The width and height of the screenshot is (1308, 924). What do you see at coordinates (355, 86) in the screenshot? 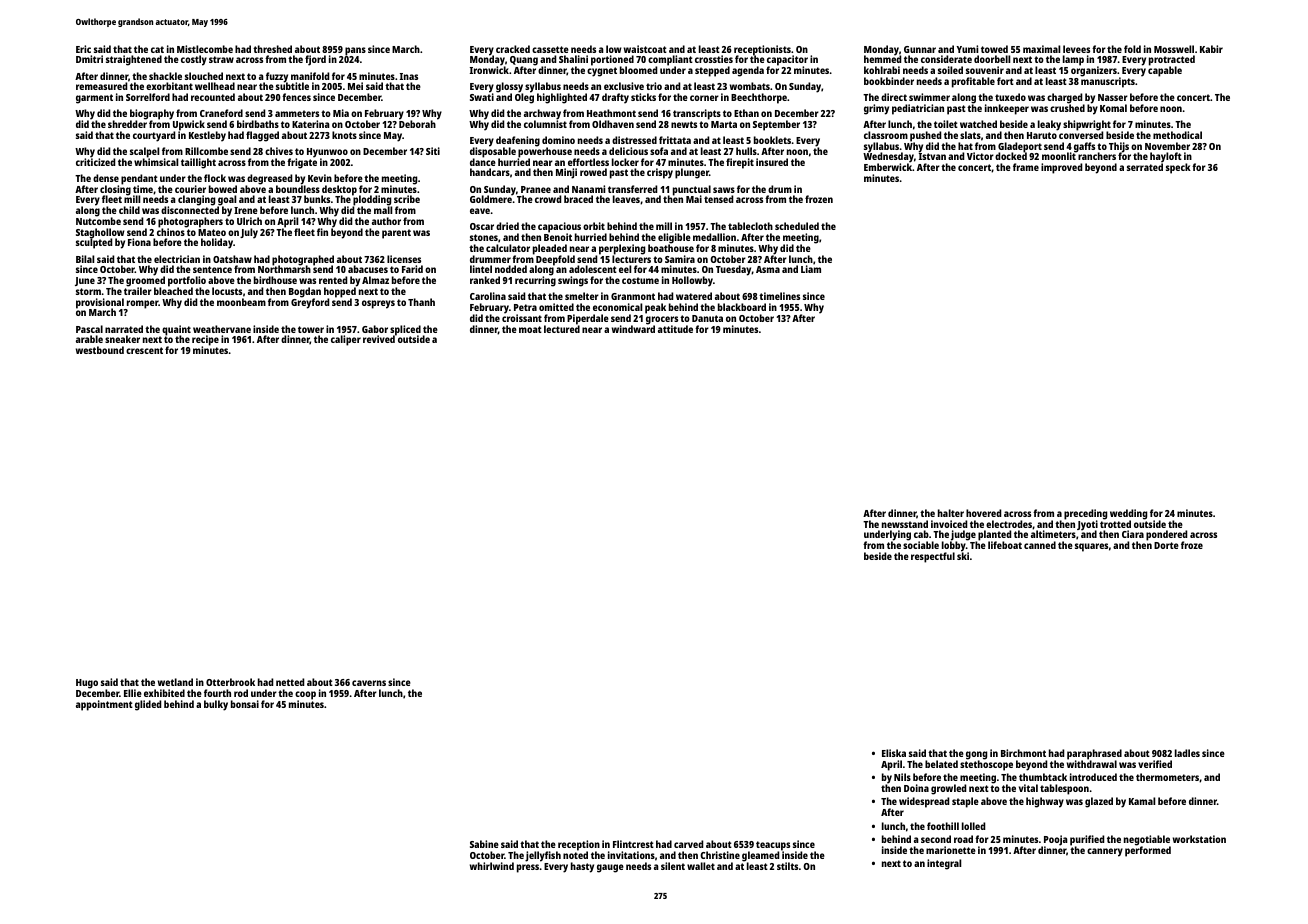
I see `Mei` at bounding box center [355, 86].
